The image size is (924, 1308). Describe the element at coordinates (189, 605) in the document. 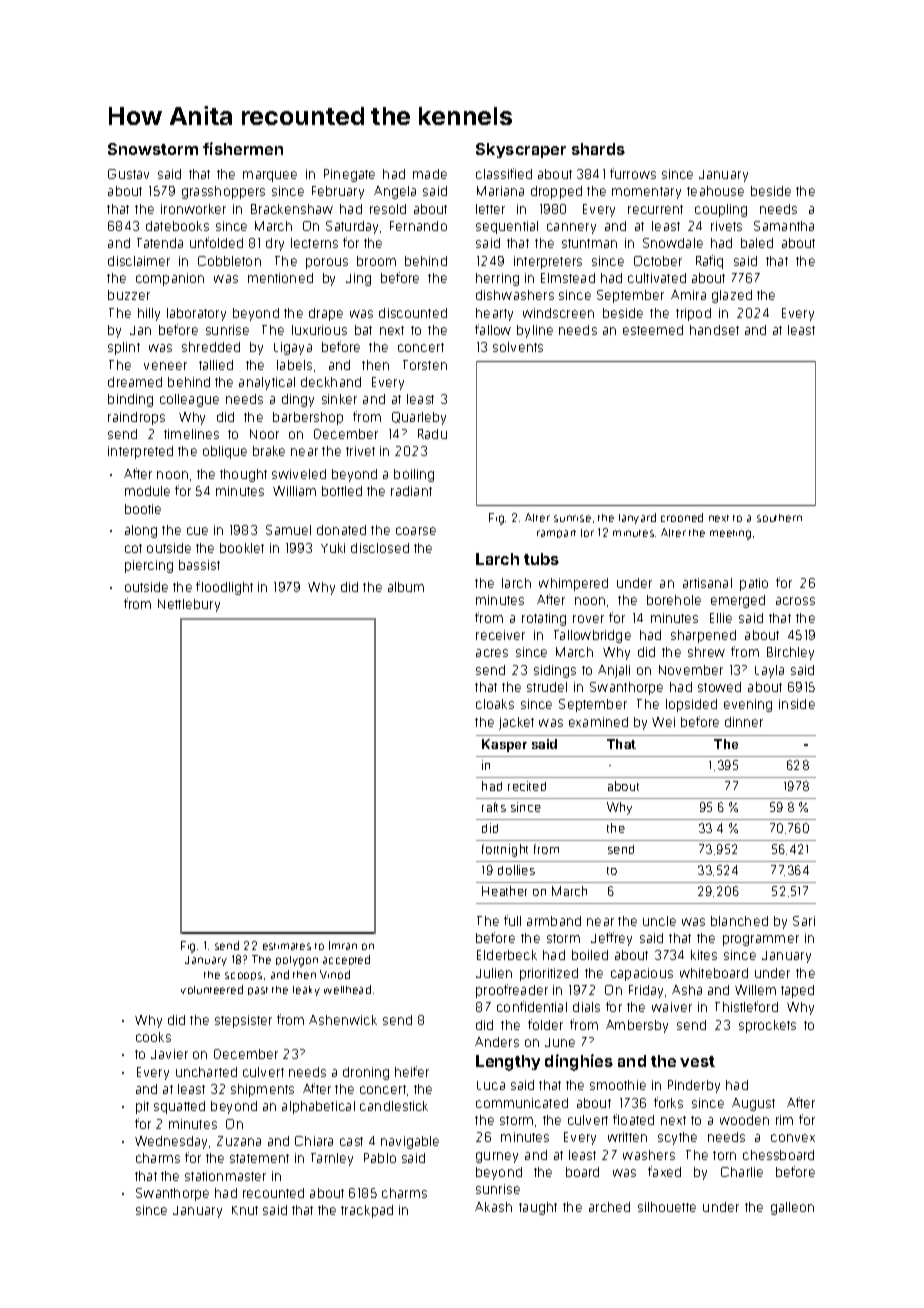

I see `Nettlebury` at that location.
